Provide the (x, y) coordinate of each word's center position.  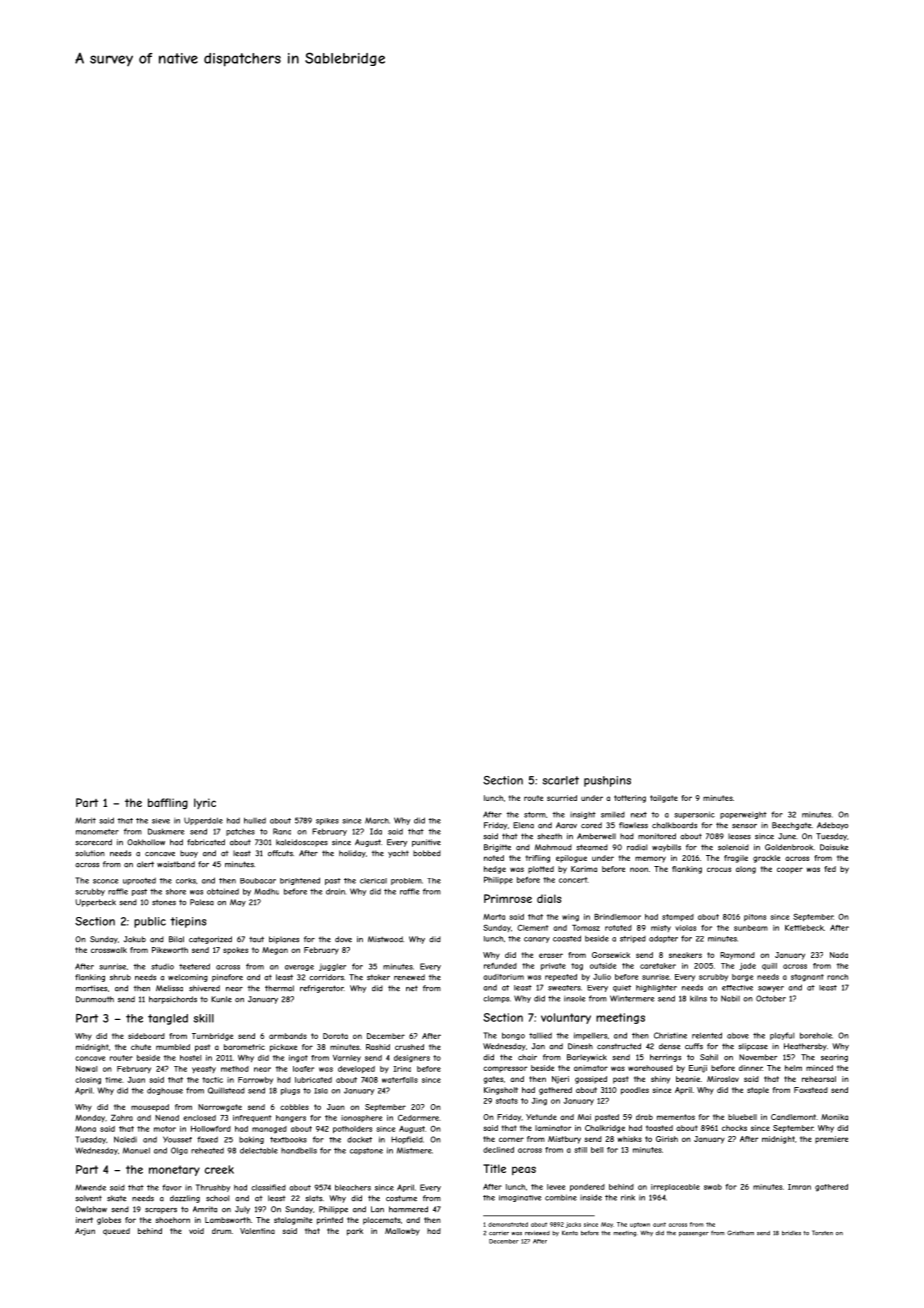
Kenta (570, 1233)
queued (116, 1231)
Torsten (822, 1233)
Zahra (122, 1117)
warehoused (650, 1068)
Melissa (169, 988)
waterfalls (400, 1080)
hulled (255, 820)
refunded (500, 966)
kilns (698, 998)
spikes (327, 821)
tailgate (664, 799)
